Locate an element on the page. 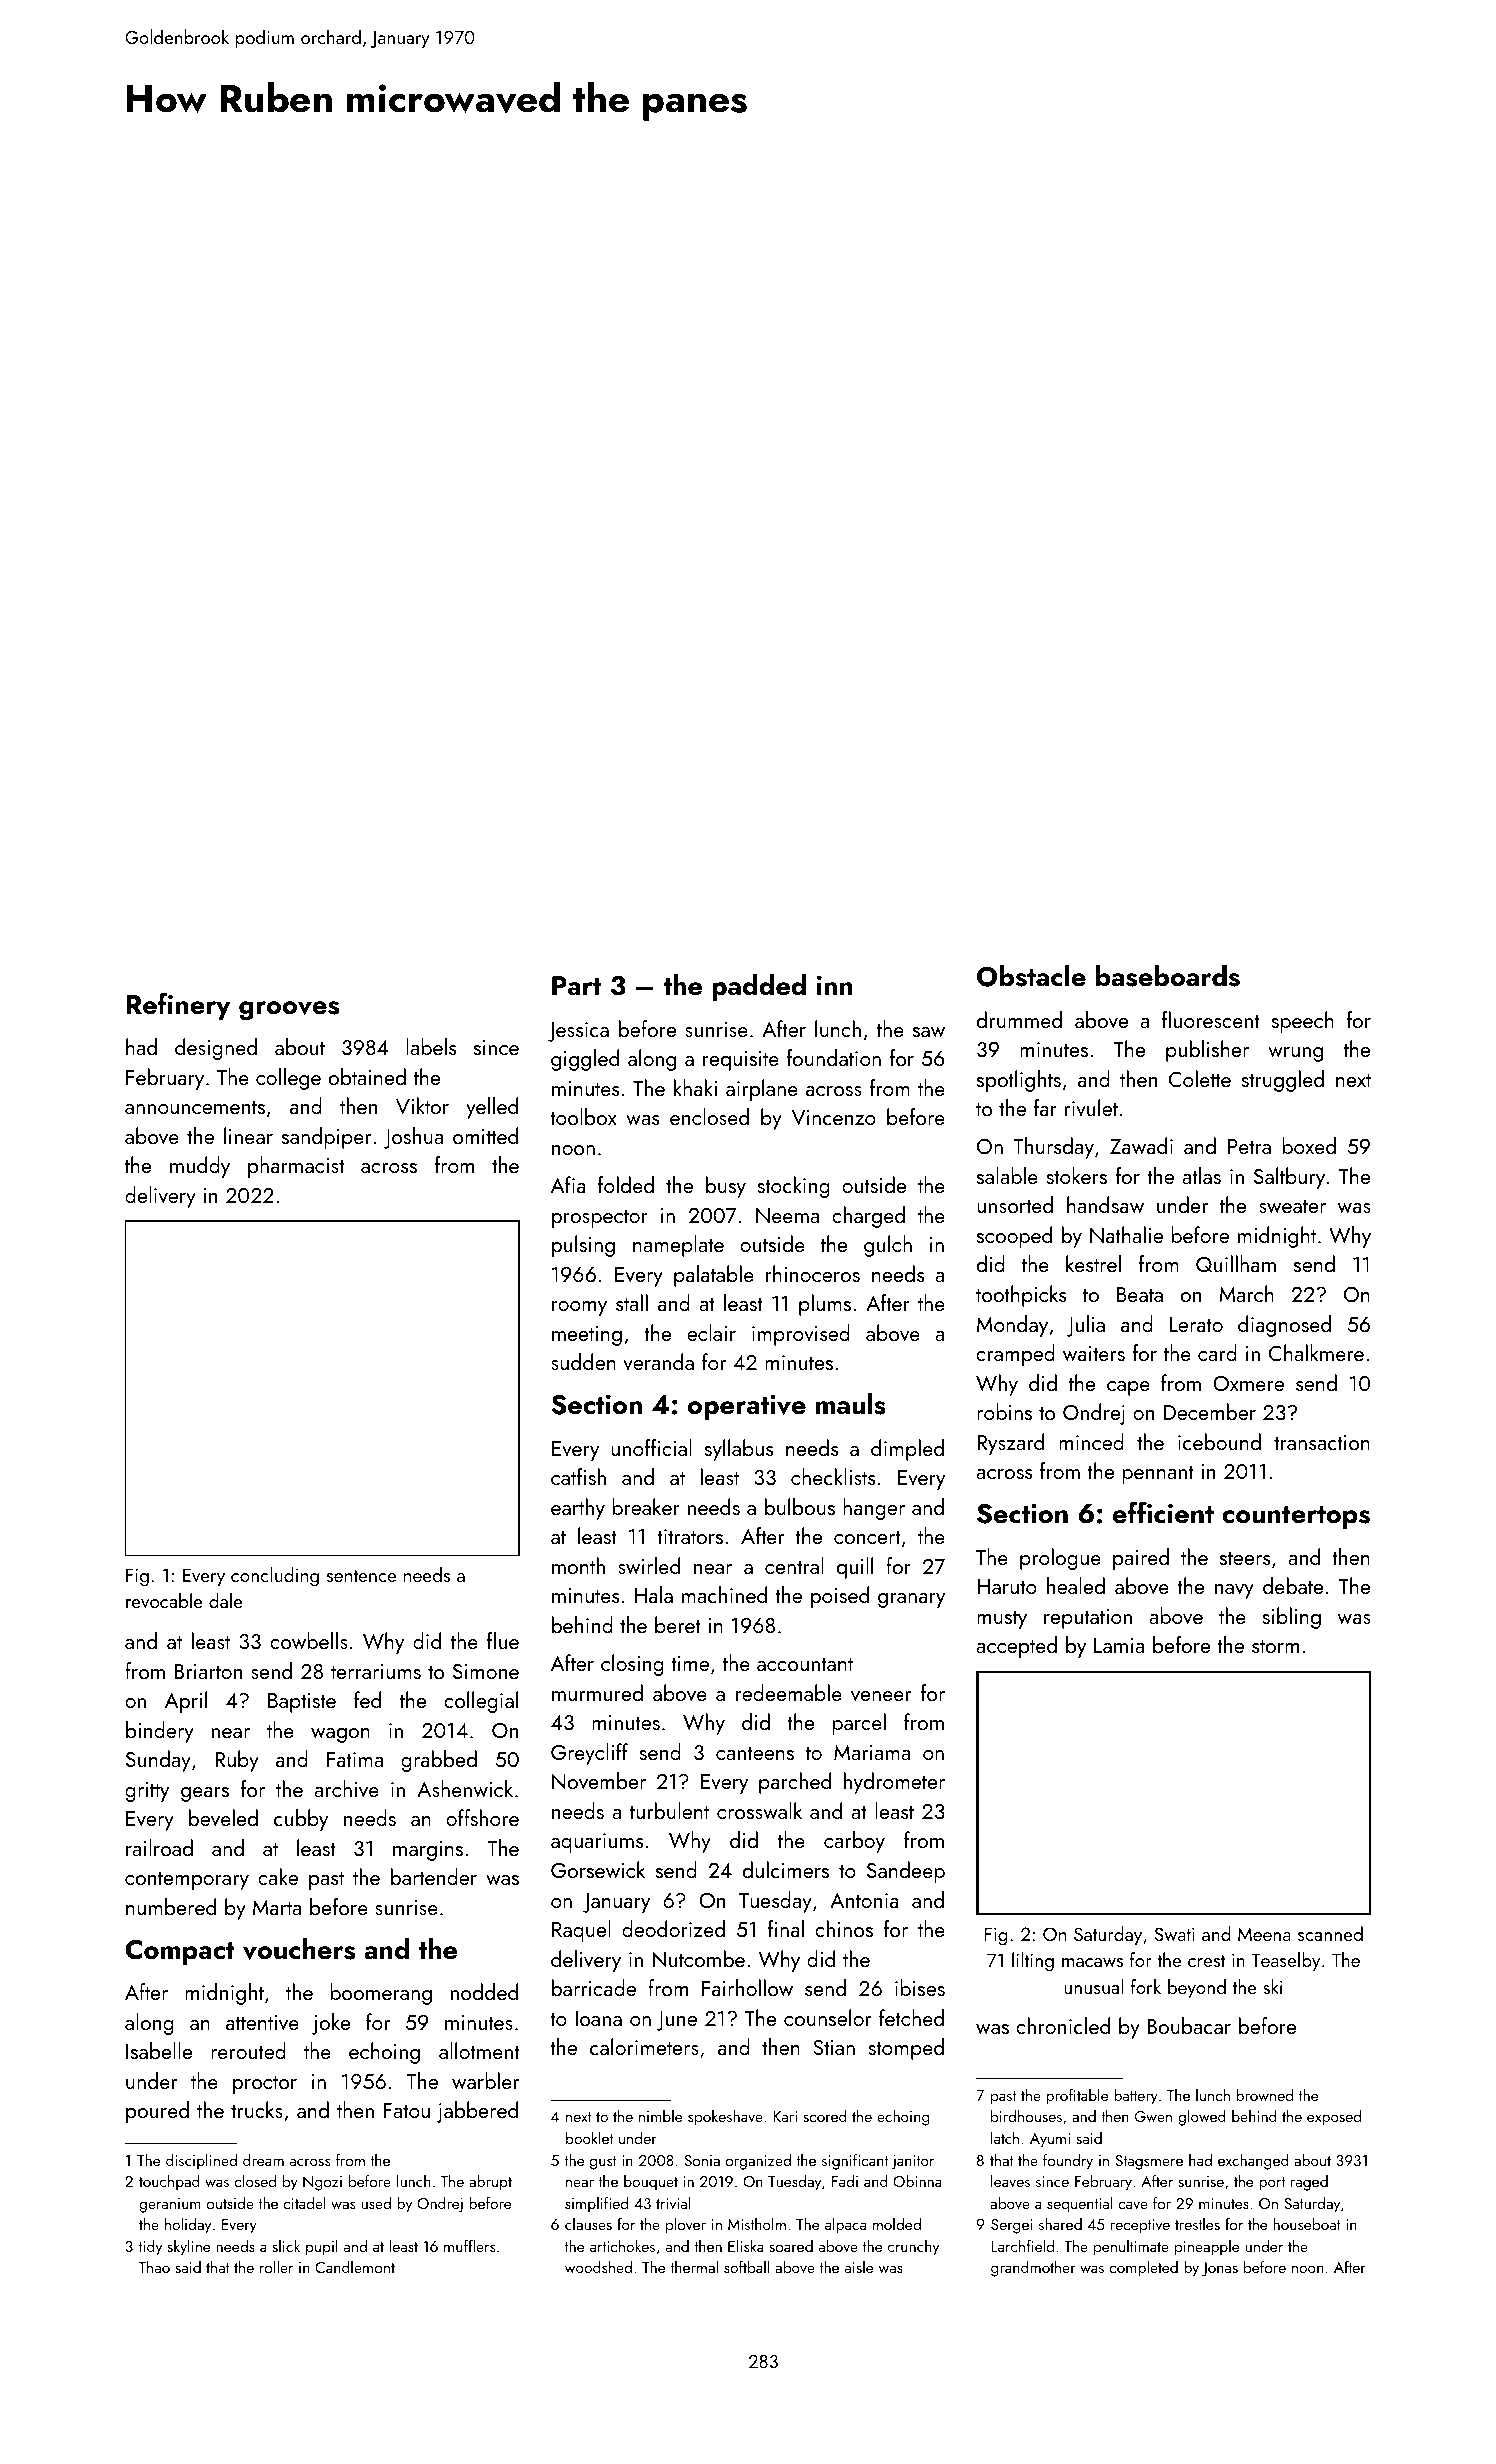  aisle is located at coordinates (859, 2267).
